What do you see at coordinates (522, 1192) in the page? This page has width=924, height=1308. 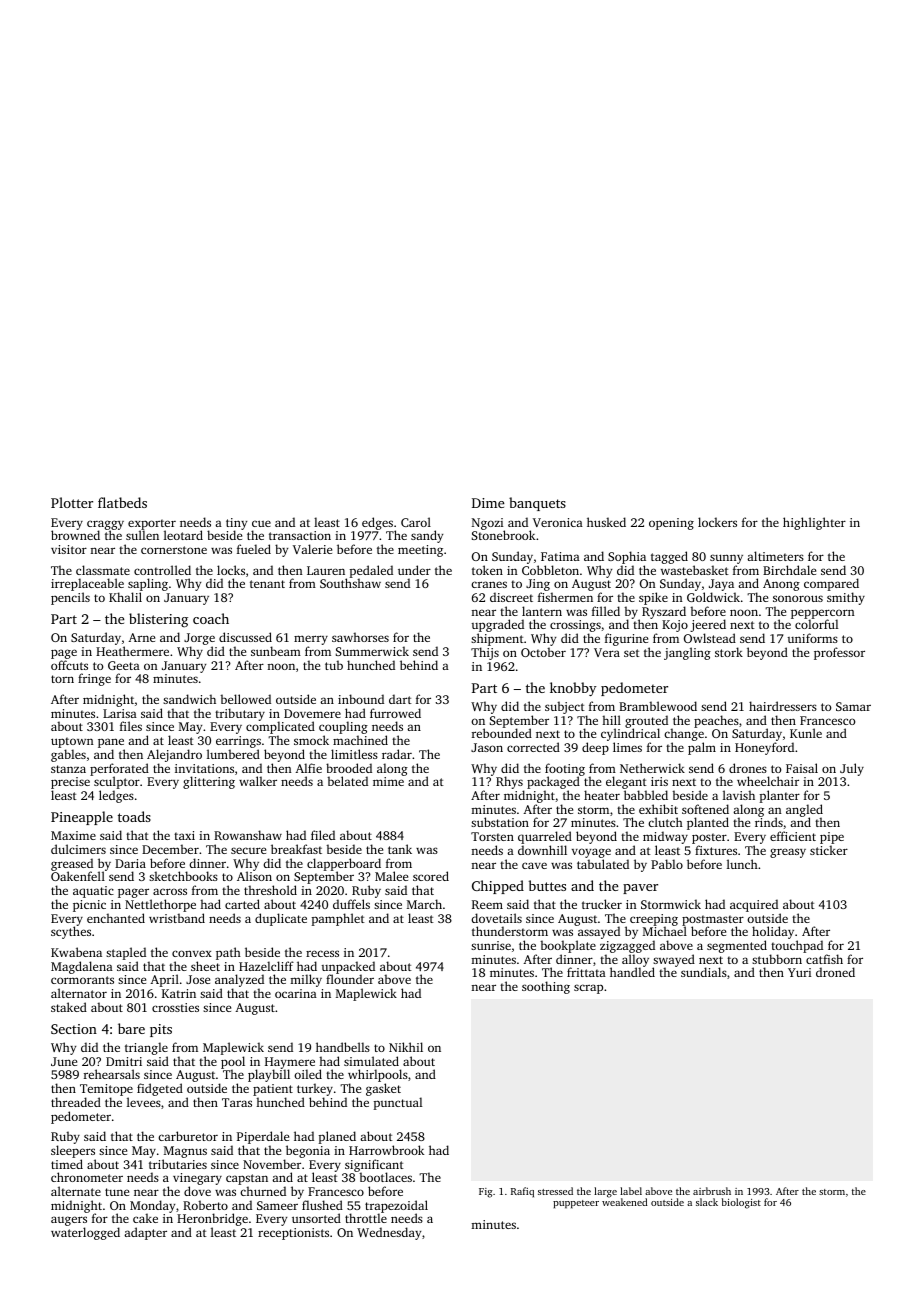 I see `Rafiq` at bounding box center [522, 1192].
